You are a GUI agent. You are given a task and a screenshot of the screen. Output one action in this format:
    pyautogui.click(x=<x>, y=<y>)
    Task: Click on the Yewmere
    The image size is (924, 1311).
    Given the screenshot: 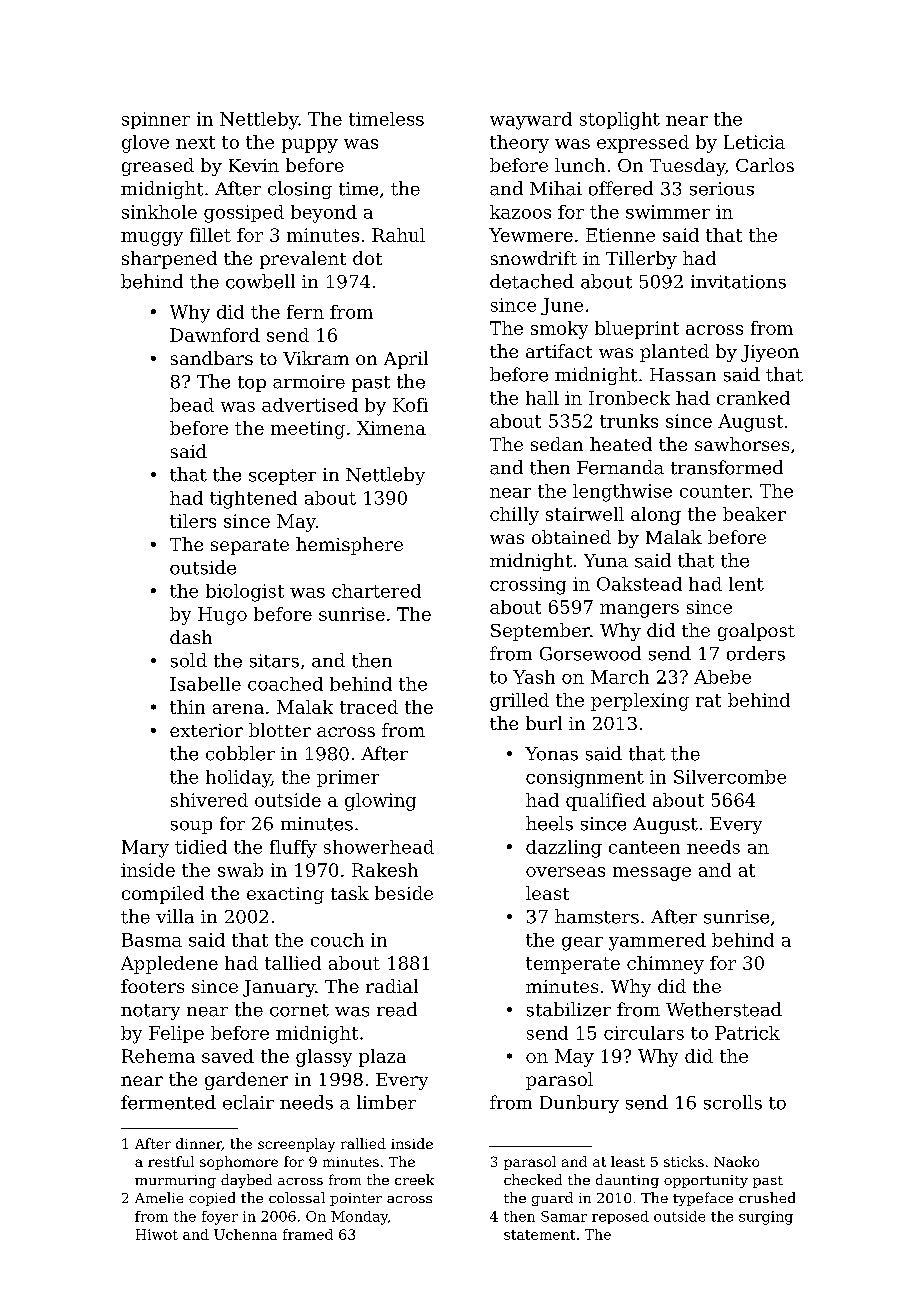 What is the action you would take?
    pyautogui.click(x=531, y=235)
